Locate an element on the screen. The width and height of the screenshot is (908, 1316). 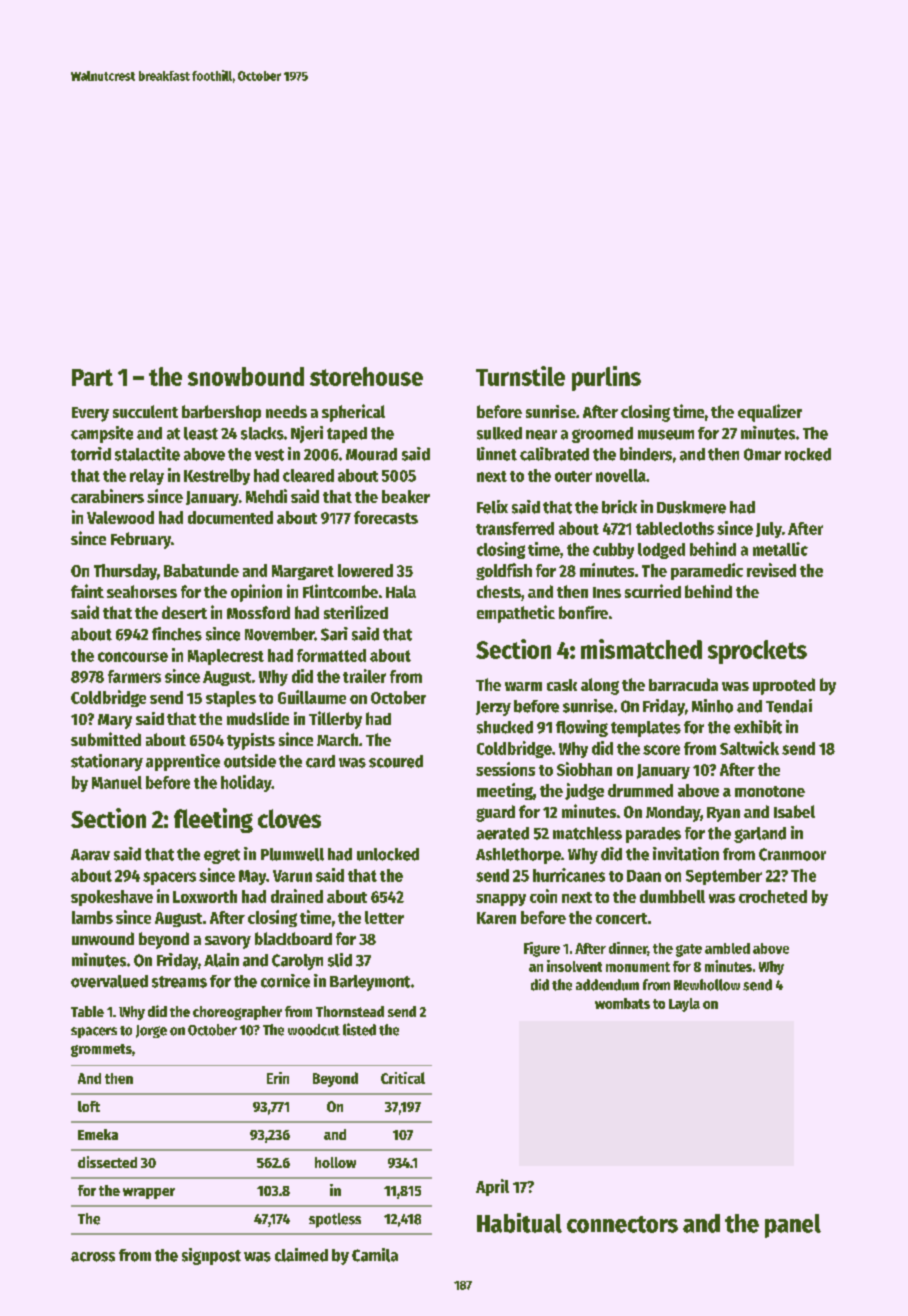
Alain is located at coordinates (221, 960).
